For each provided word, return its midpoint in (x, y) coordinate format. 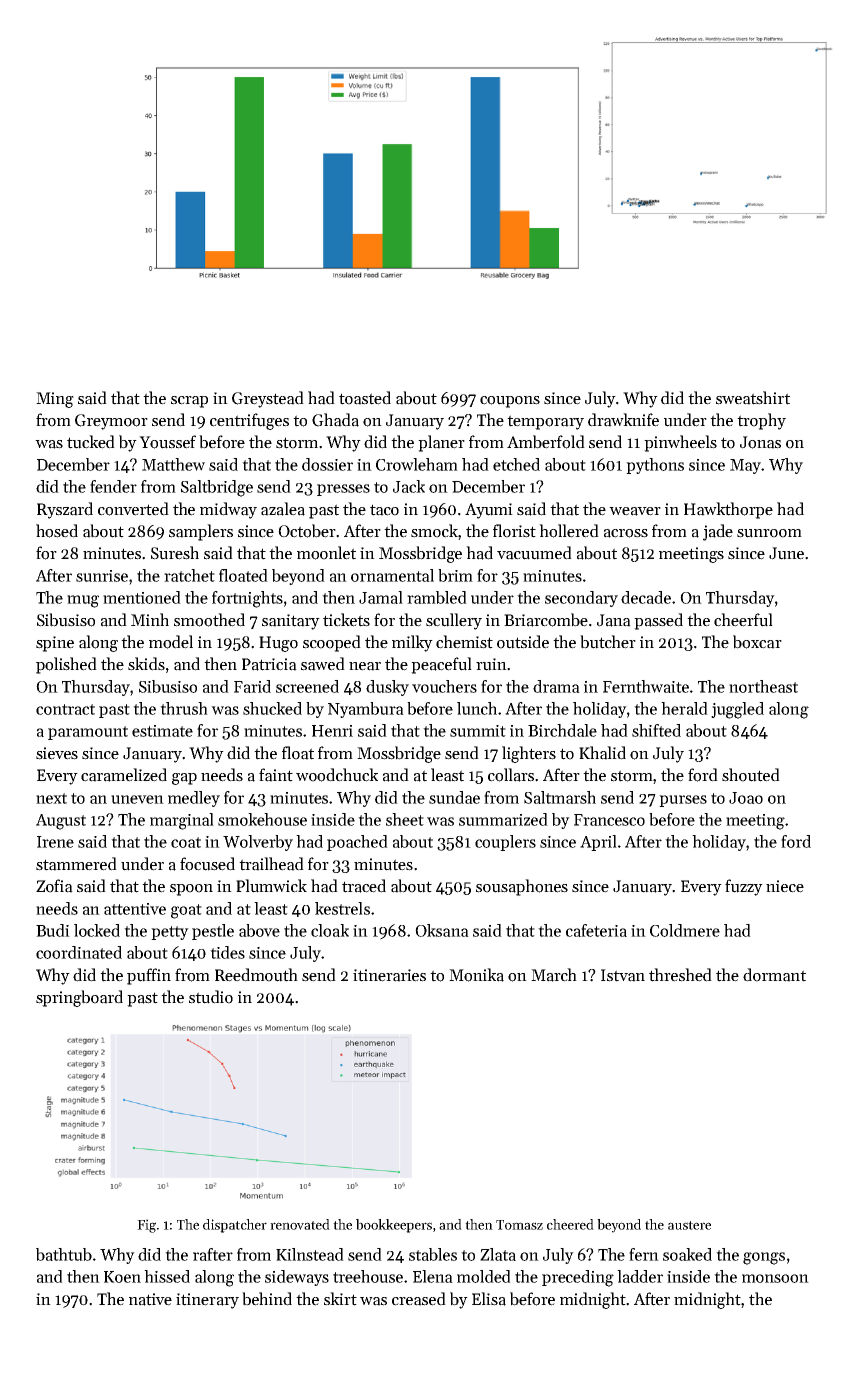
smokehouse (262, 819)
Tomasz (519, 1225)
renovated (300, 1224)
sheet (405, 819)
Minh (150, 619)
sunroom (769, 533)
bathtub (64, 1254)
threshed (680, 975)
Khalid (602, 753)
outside (523, 642)
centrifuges (249, 421)
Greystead (268, 399)
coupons (510, 402)
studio (211, 997)
